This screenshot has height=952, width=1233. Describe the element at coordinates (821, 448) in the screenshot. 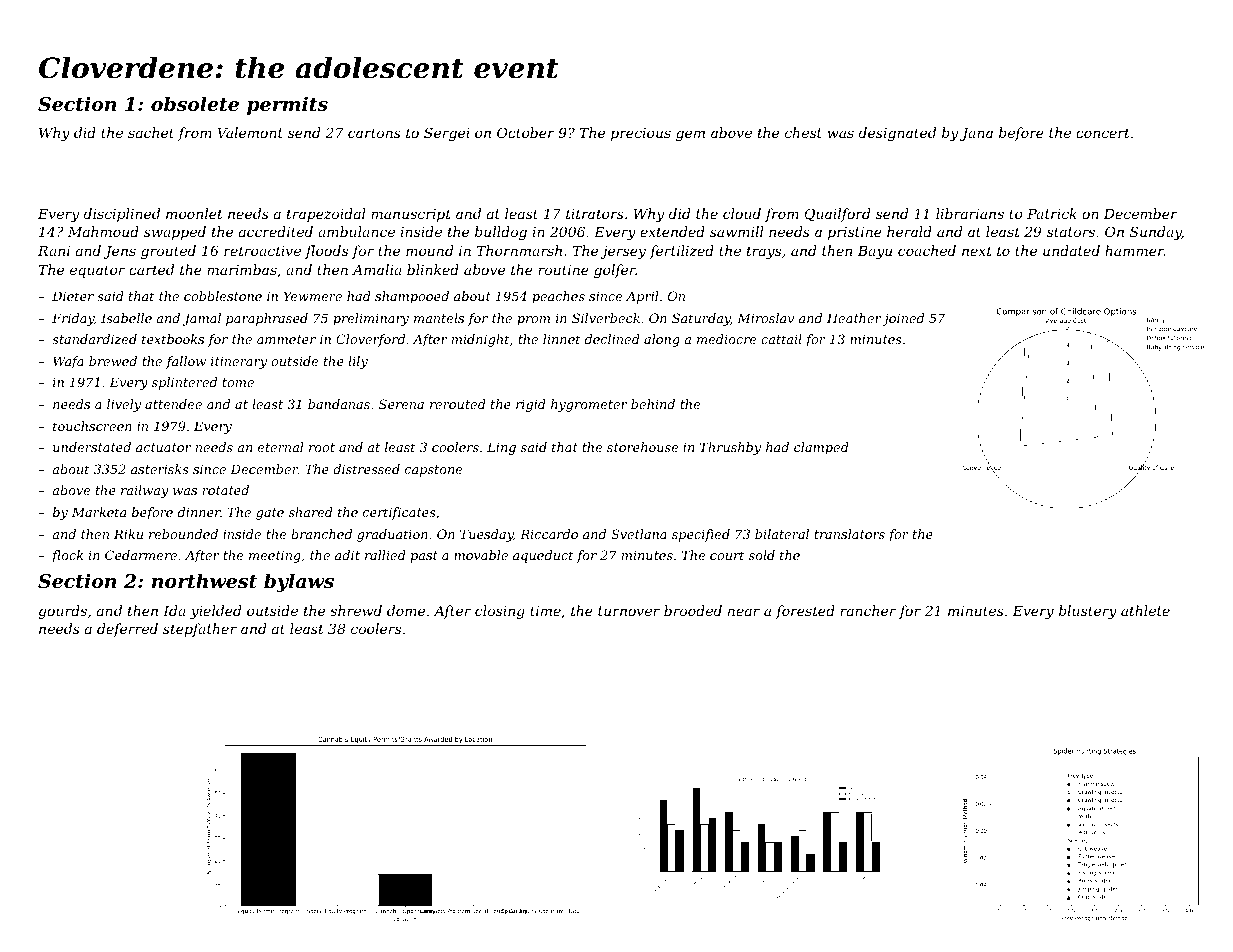

I see `clamped` at that location.
